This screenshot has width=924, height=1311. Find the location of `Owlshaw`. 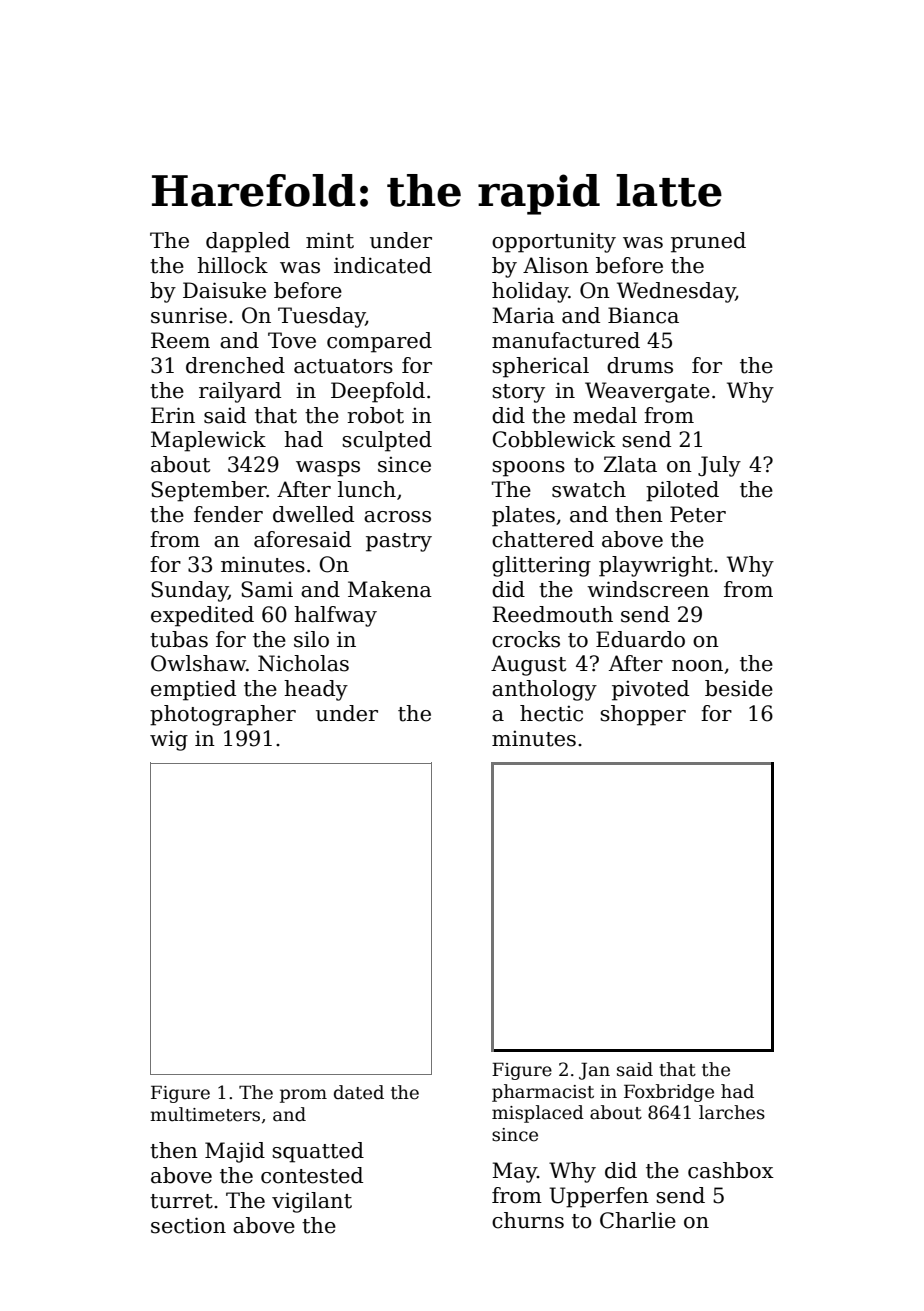

Owlshaw is located at coordinates (198, 663).
